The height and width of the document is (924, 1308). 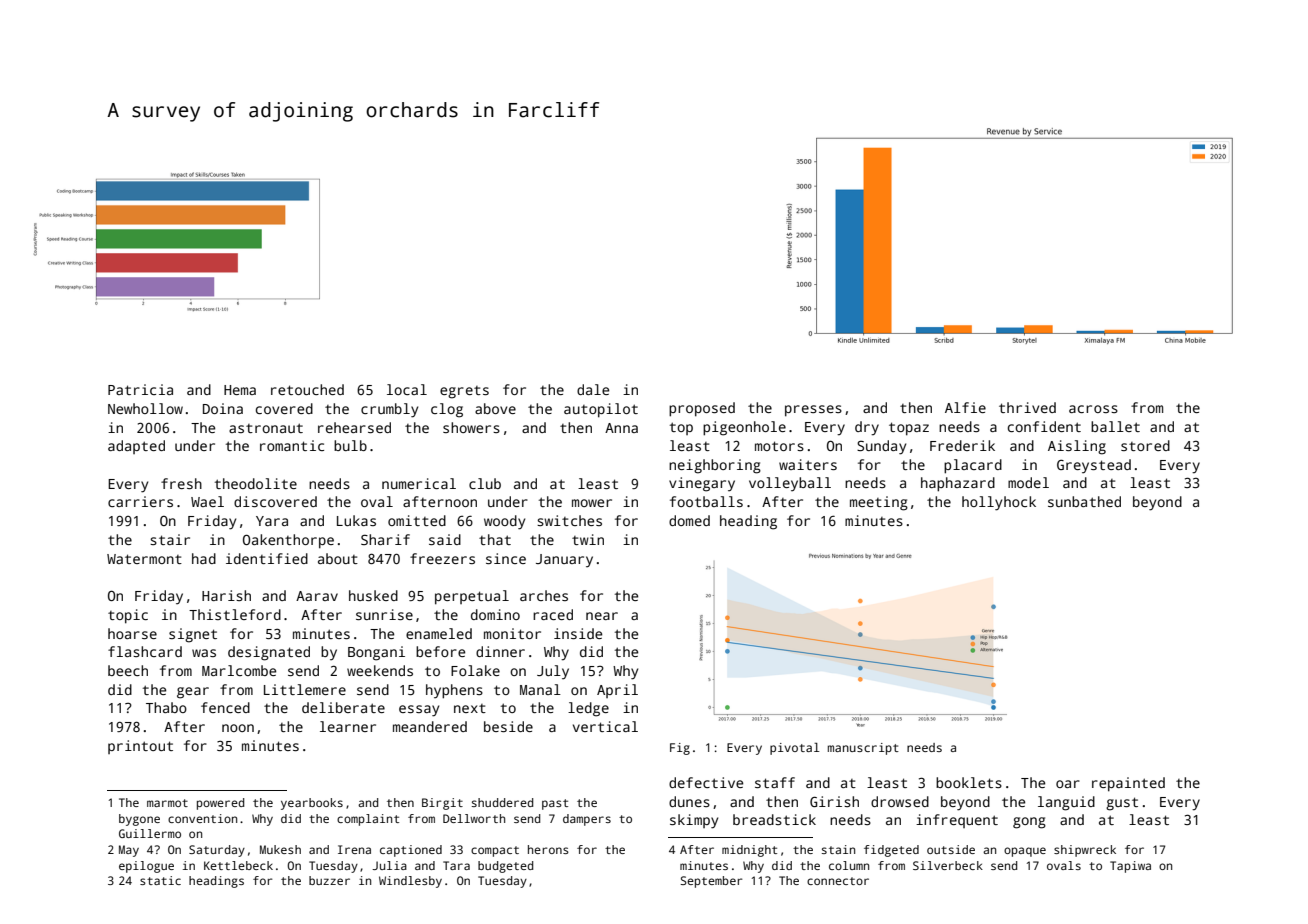 I want to click on had, so click(x=204, y=558).
